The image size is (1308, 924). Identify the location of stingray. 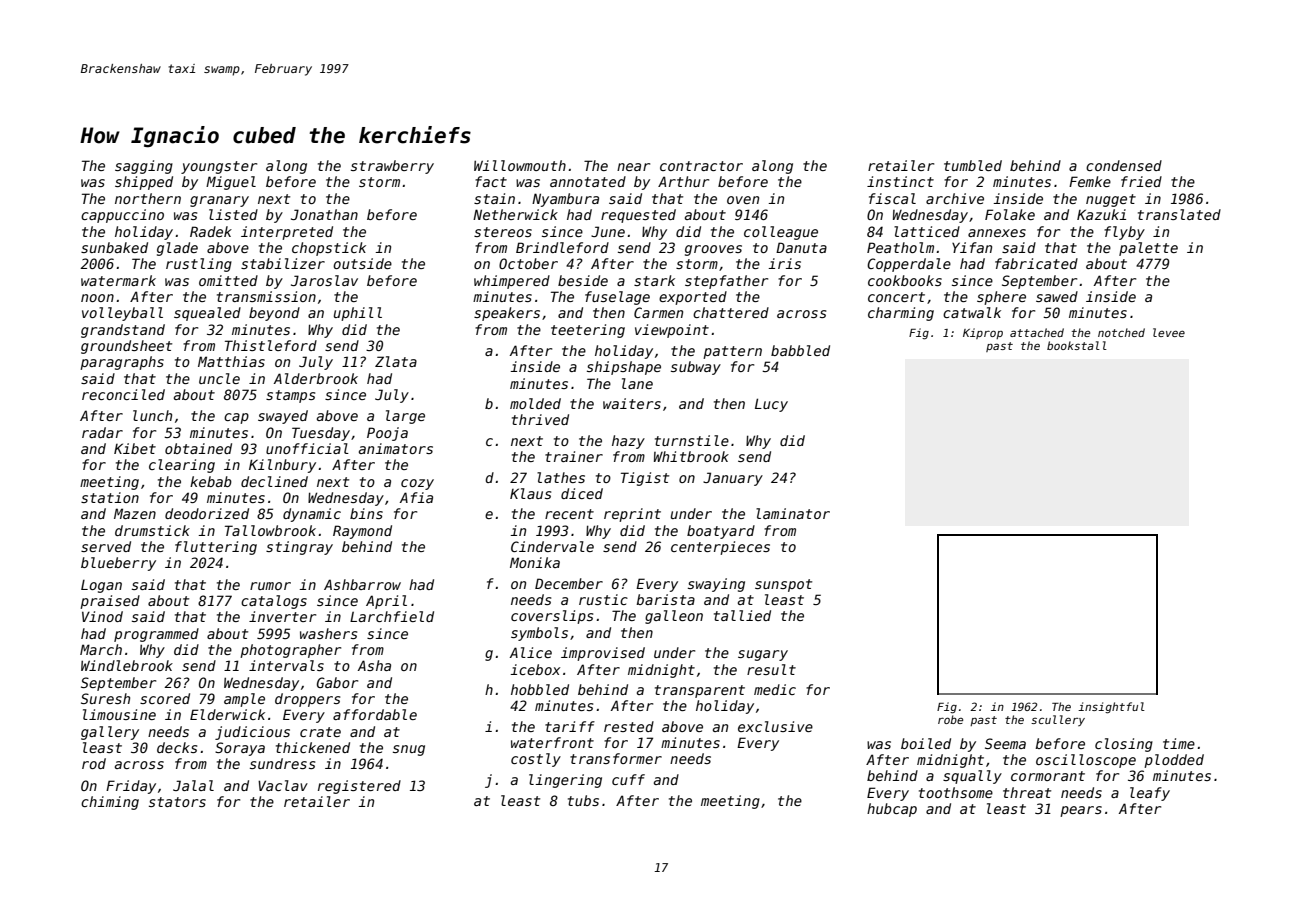
(299, 548).
